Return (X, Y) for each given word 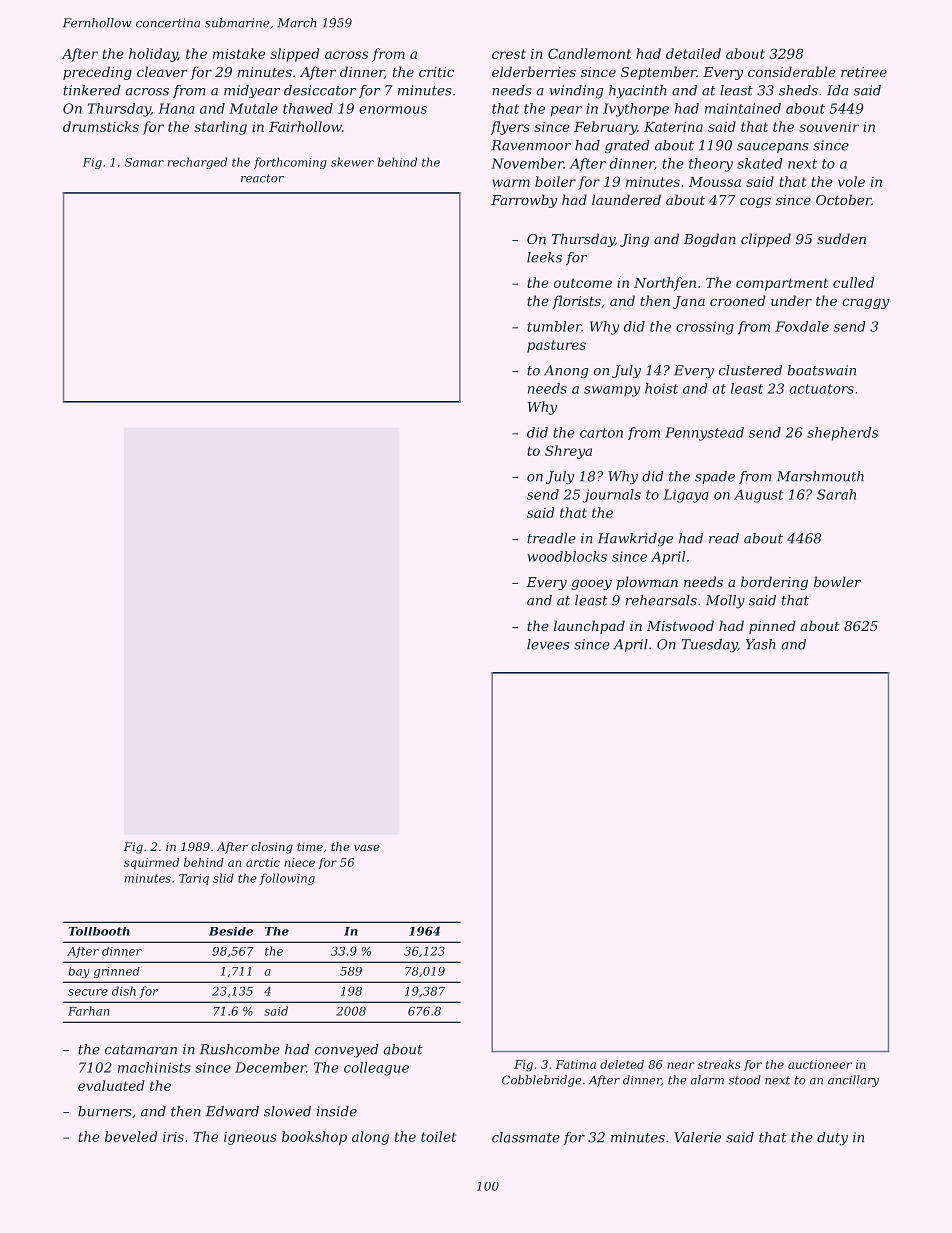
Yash (760, 644)
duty (832, 1139)
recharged (197, 163)
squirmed (151, 863)
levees (548, 644)
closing (272, 848)
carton (601, 433)
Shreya (568, 452)
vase (367, 848)
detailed (693, 53)
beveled (131, 1136)
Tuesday (710, 646)
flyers (510, 128)
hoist (661, 388)
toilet (438, 1136)
